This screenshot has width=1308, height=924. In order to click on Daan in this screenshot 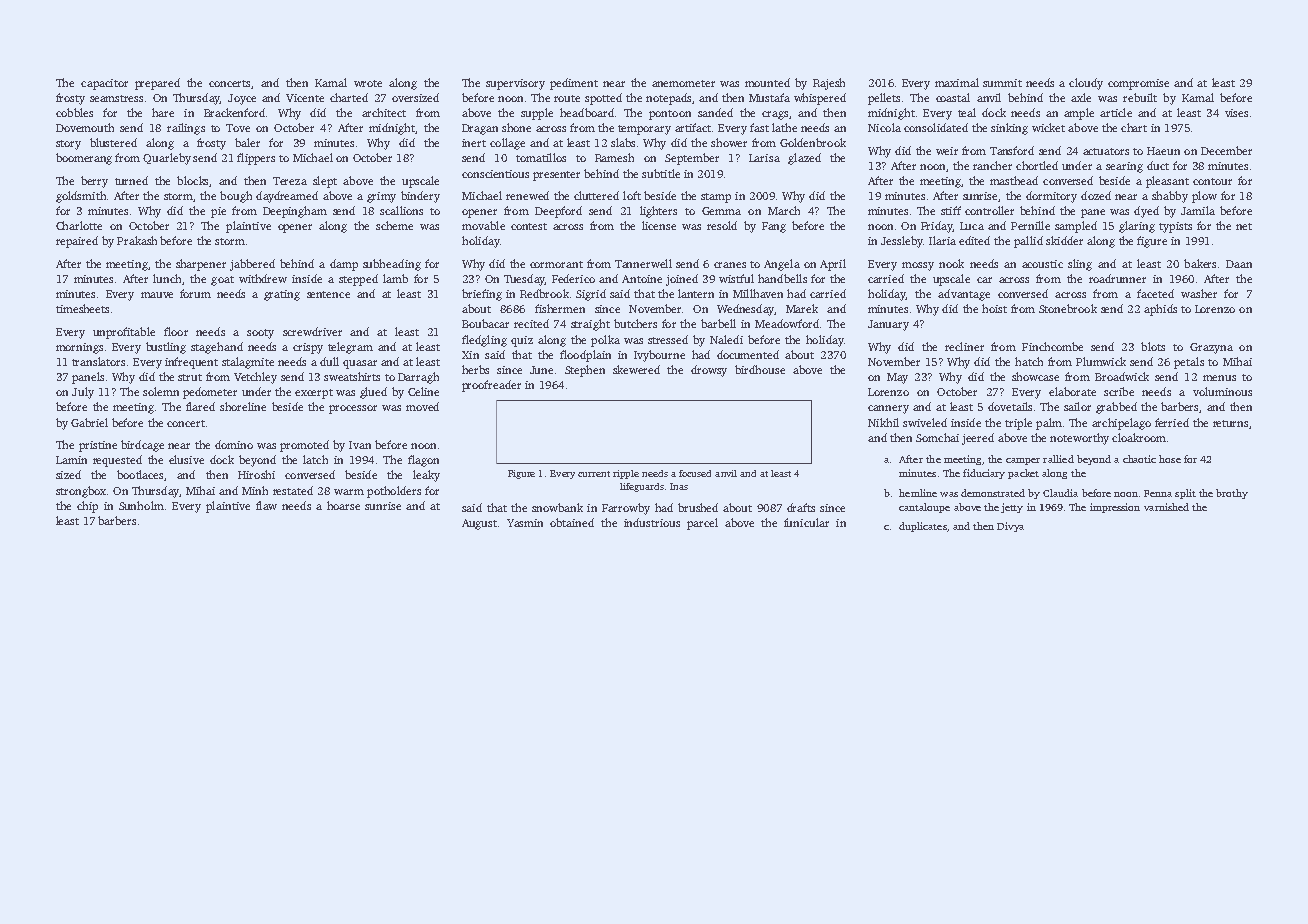, I will do `click(1239, 264)`.
